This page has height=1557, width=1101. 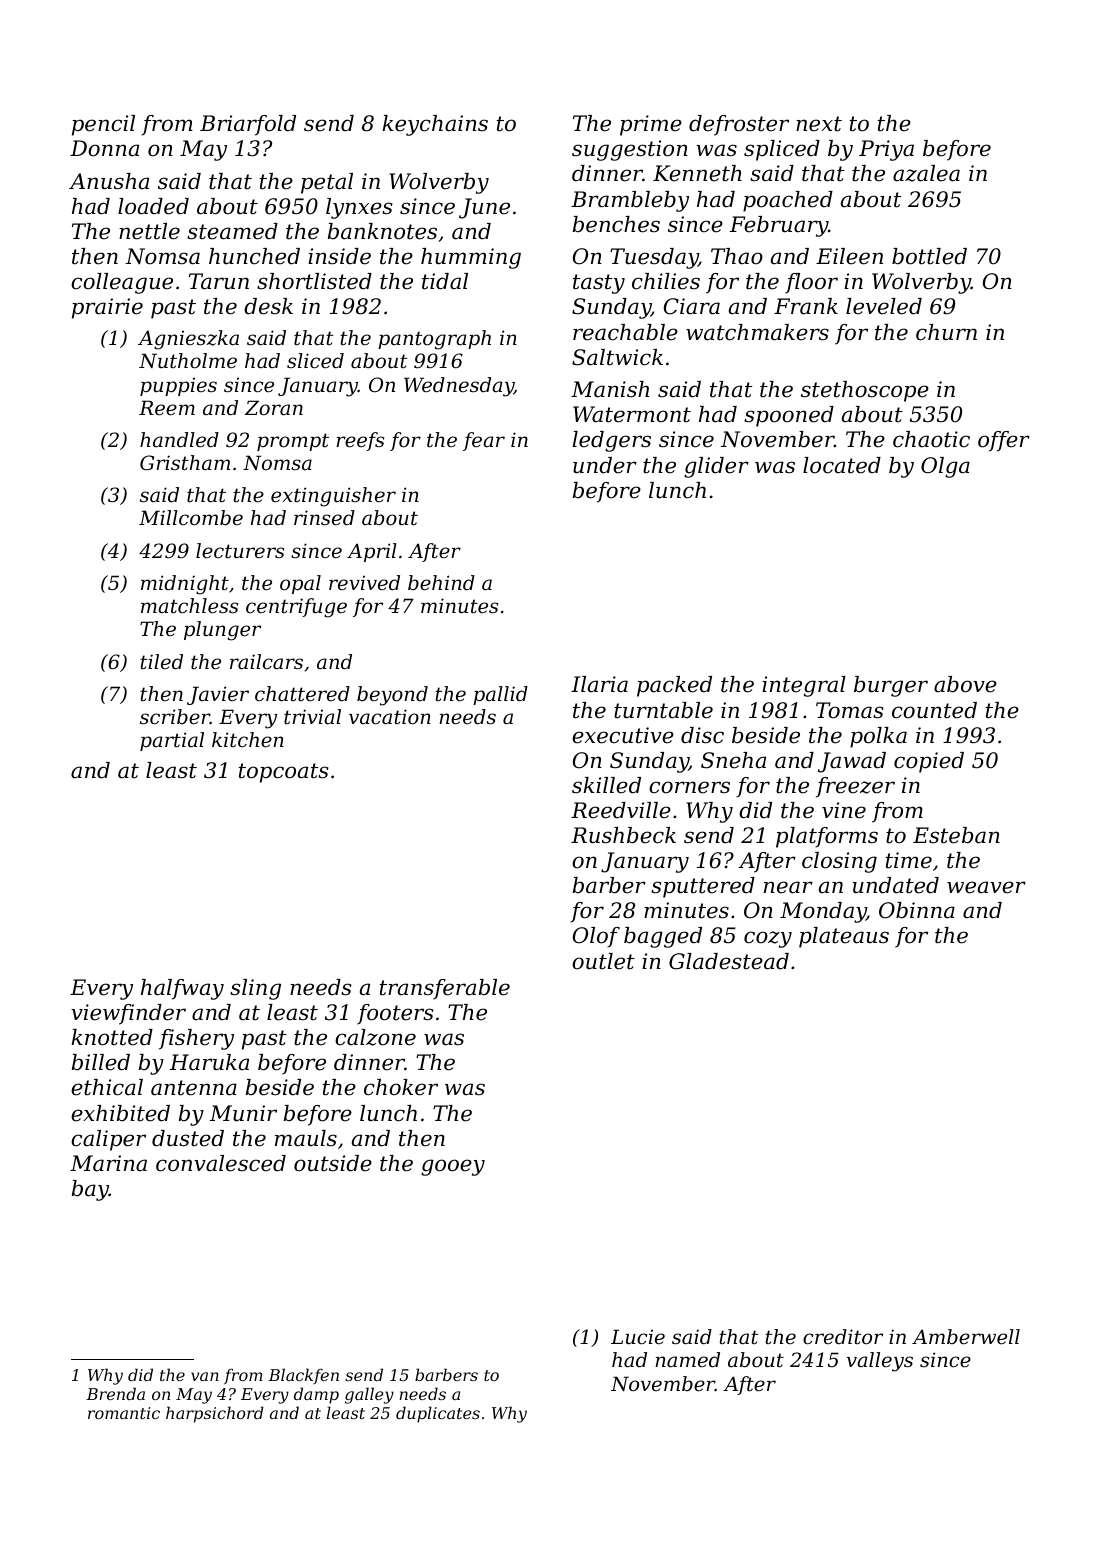 I want to click on next, so click(x=819, y=124).
